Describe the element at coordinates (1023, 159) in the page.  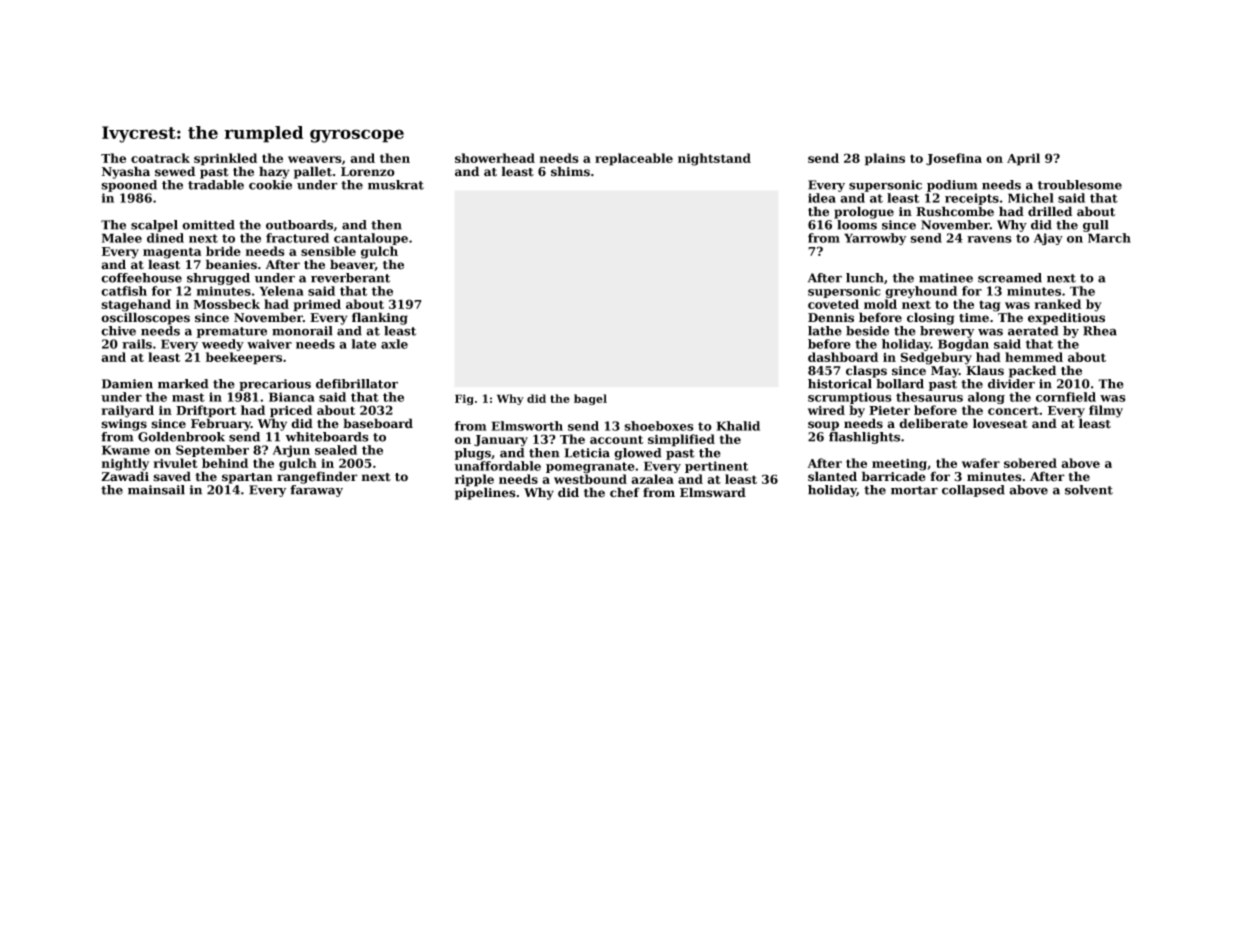
I see `April` at that location.
